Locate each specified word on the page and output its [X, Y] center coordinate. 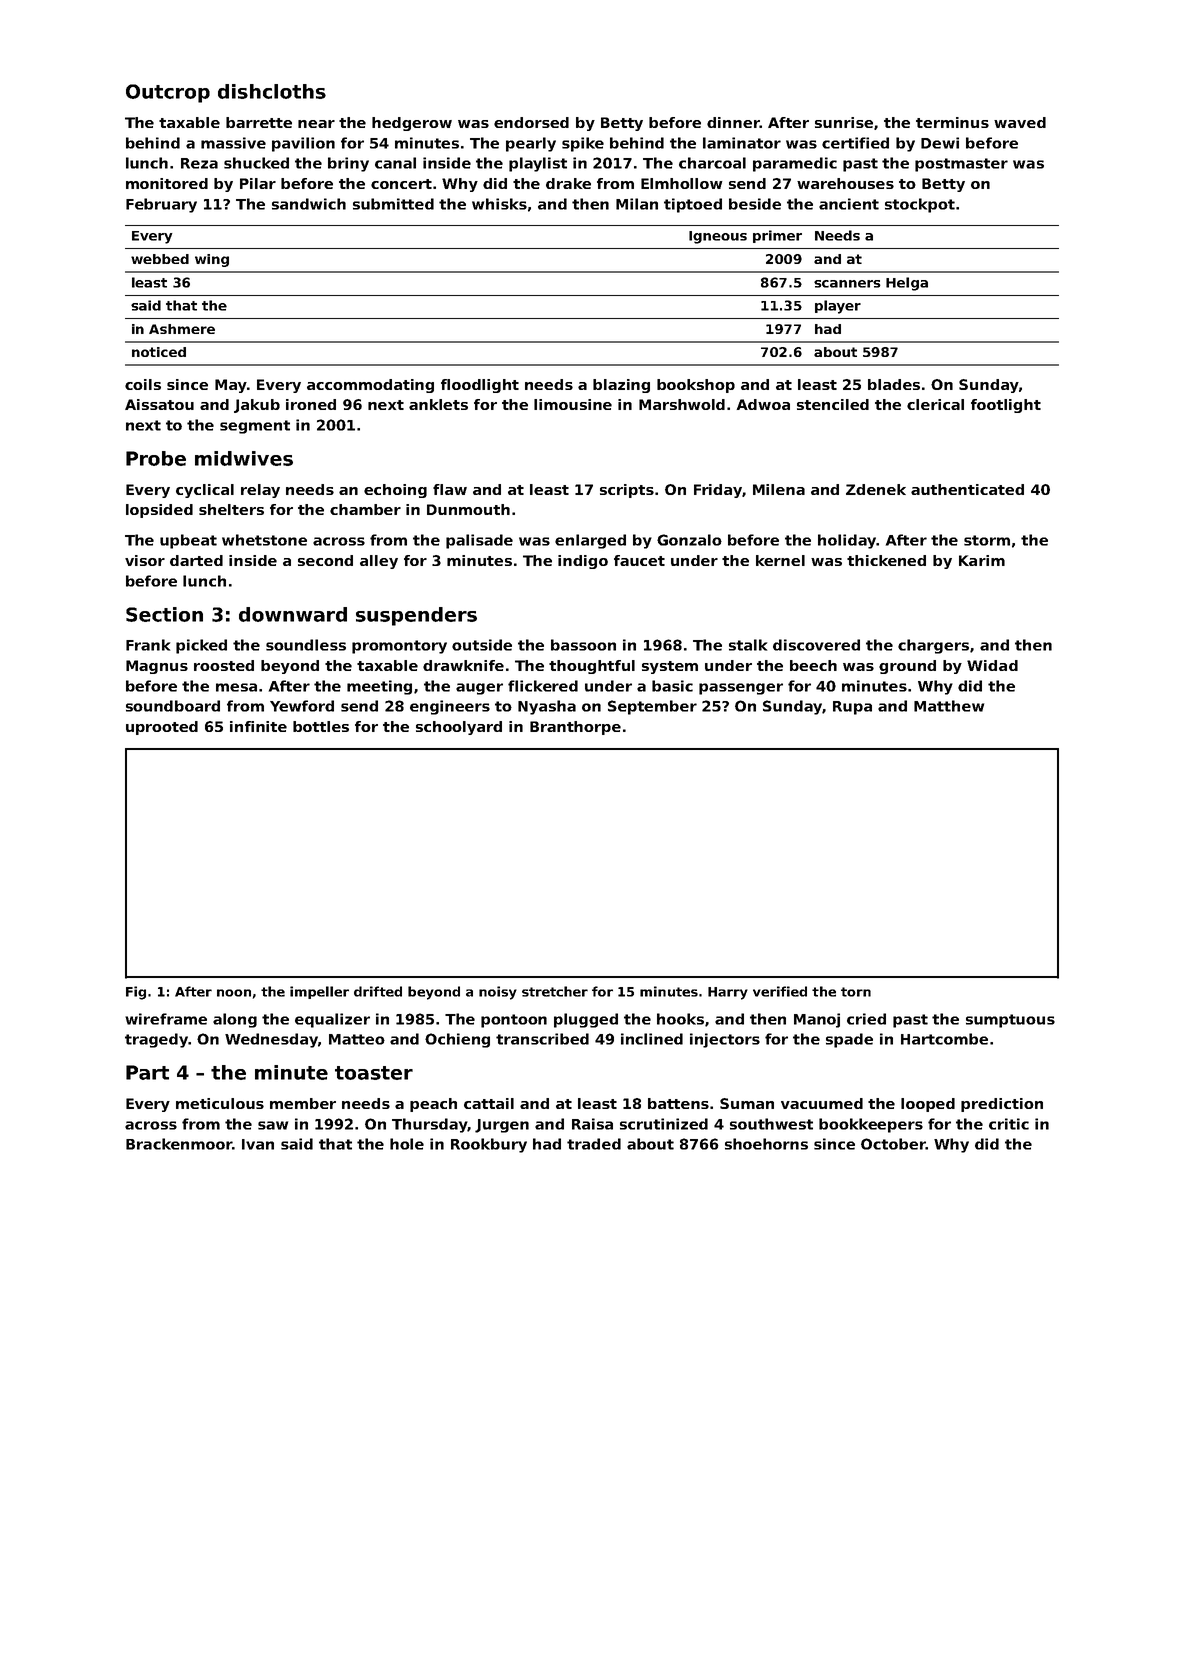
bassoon [583, 645]
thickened [886, 560]
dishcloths [272, 91]
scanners [847, 284]
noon [234, 993]
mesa [236, 687]
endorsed [531, 122]
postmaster [961, 165]
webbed [160, 259]
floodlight [480, 386]
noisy [498, 993]
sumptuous [1010, 1021]
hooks [680, 1019]
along [235, 1020]
